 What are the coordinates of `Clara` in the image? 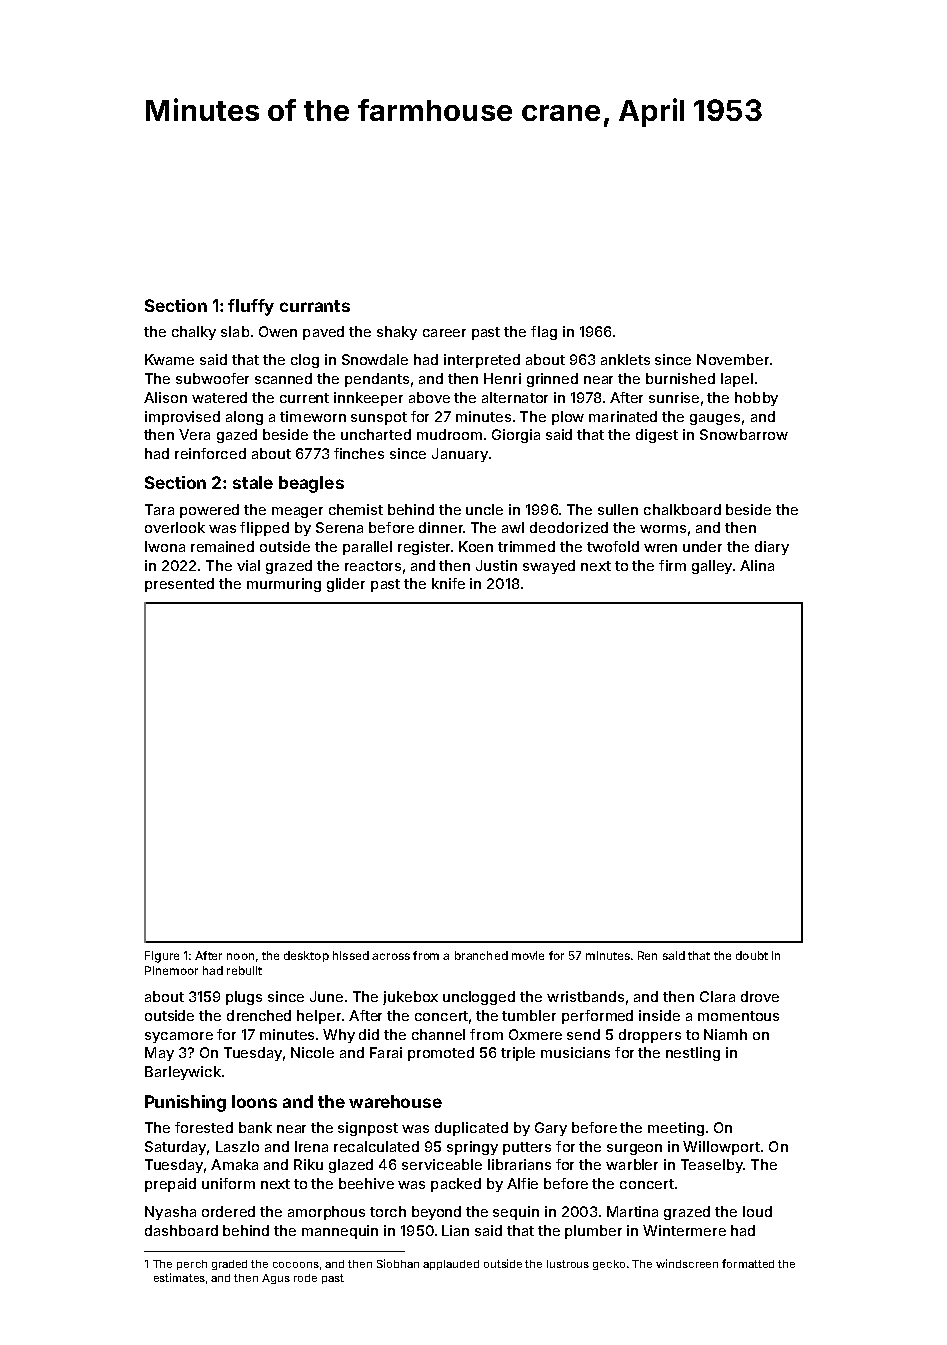 It's located at (717, 996).
